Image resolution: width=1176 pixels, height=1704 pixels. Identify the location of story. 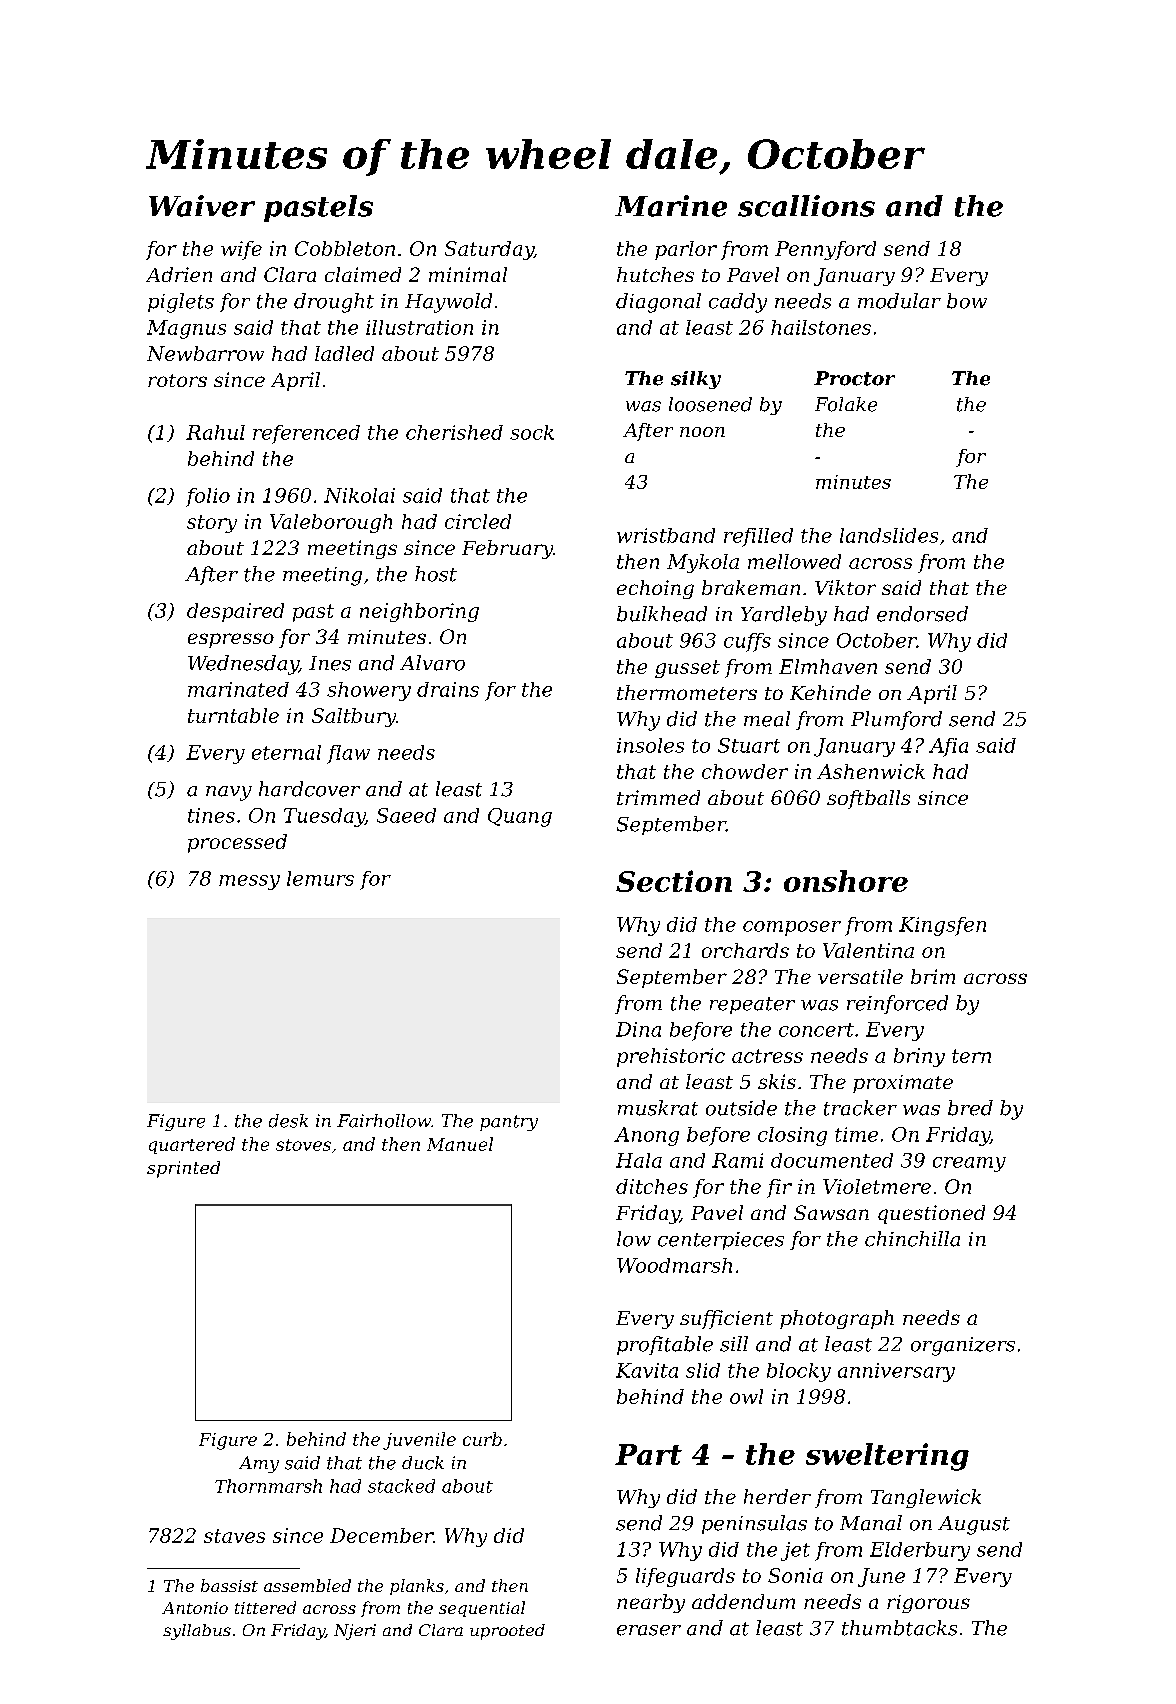
(212, 524).
